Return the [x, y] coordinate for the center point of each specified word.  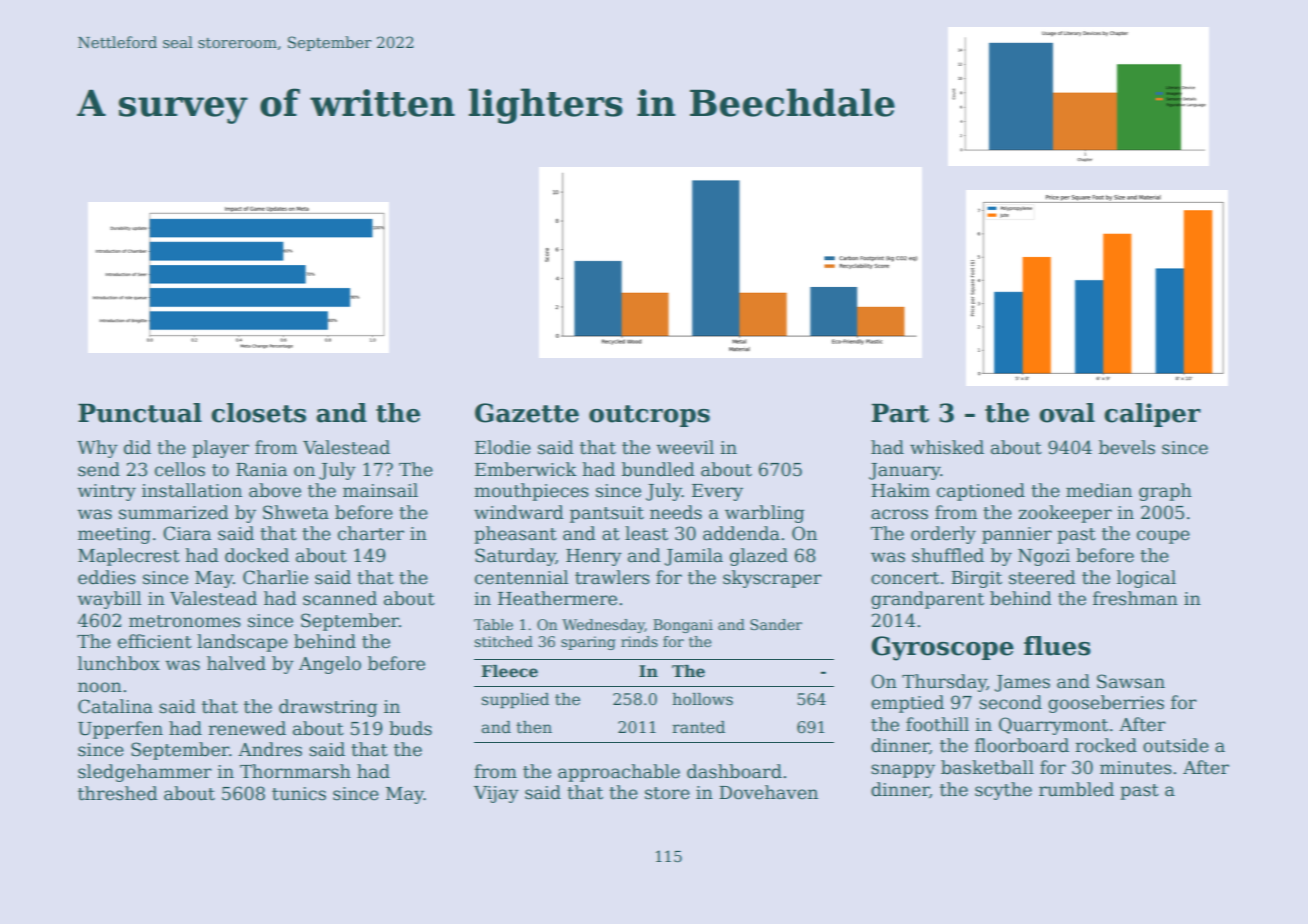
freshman [1135, 598]
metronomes [185, 621]
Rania [261, 470]
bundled [658, 469]
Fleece [509, 671]
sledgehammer [145, 773]
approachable [619, 773]
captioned [981, 492]
